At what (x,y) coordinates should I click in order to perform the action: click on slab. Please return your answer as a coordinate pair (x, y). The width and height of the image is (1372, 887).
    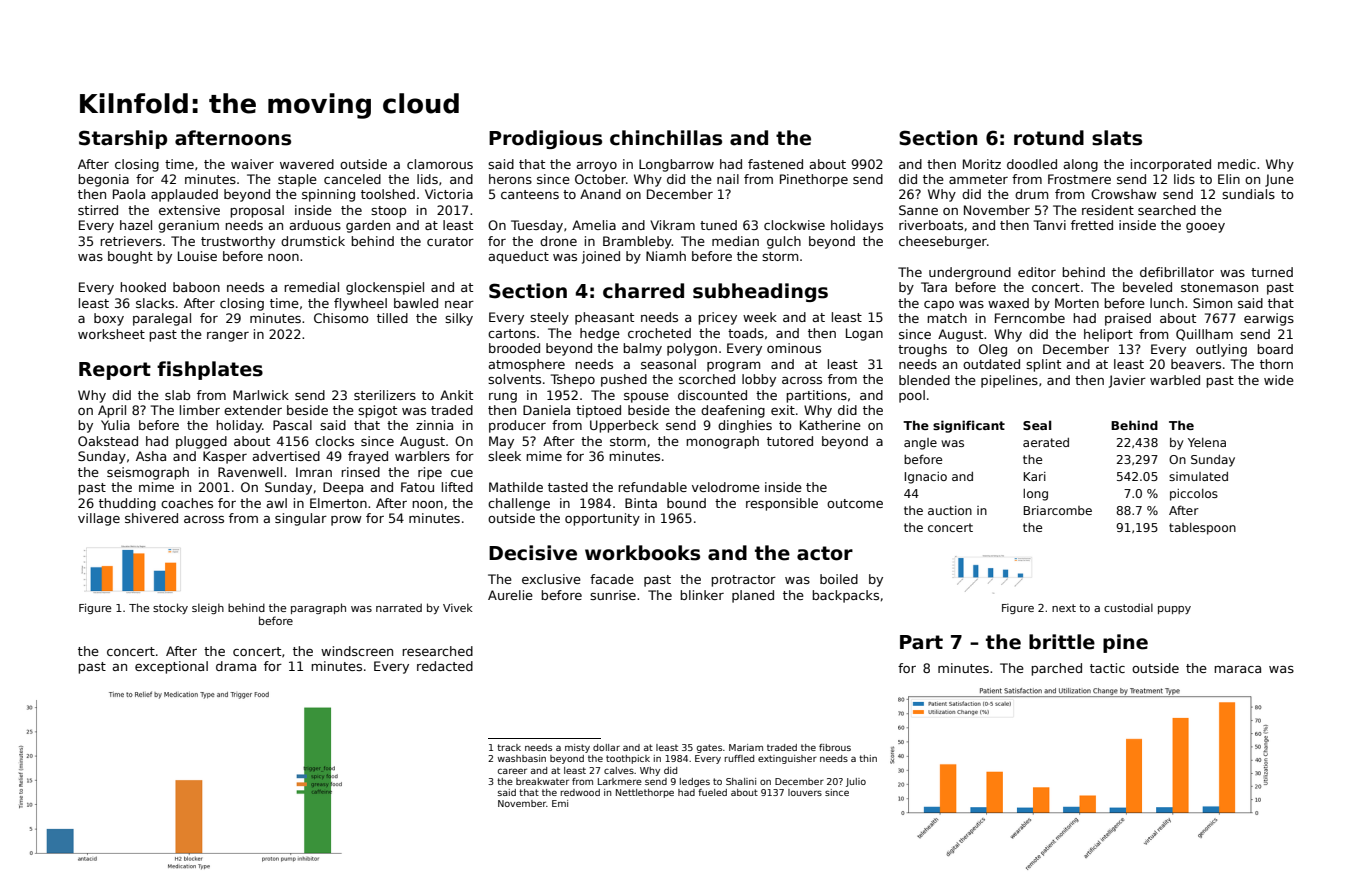
    Looking at the image, I should click on (177, 395).
